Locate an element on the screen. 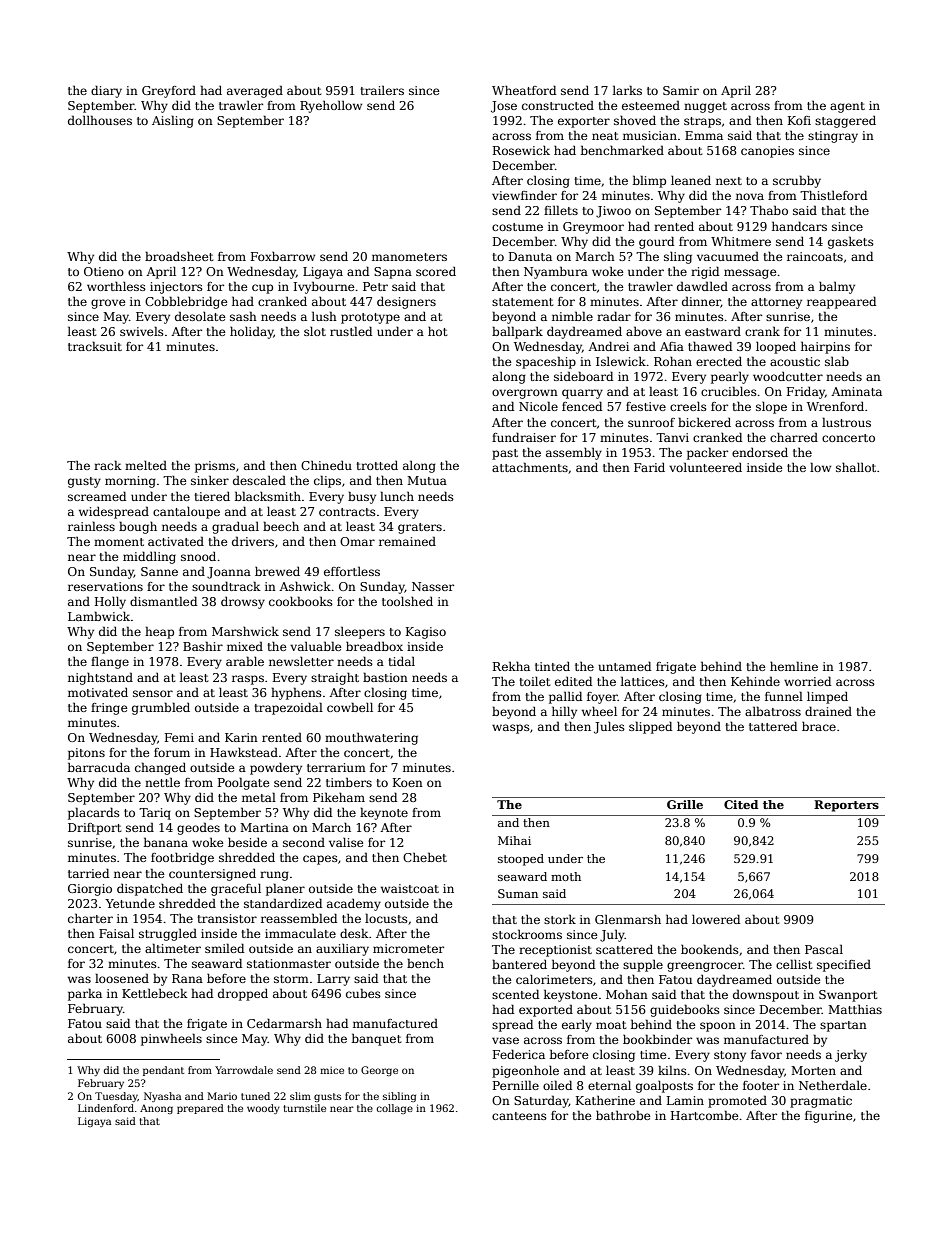  storm is located at coordinates (291, 979).
